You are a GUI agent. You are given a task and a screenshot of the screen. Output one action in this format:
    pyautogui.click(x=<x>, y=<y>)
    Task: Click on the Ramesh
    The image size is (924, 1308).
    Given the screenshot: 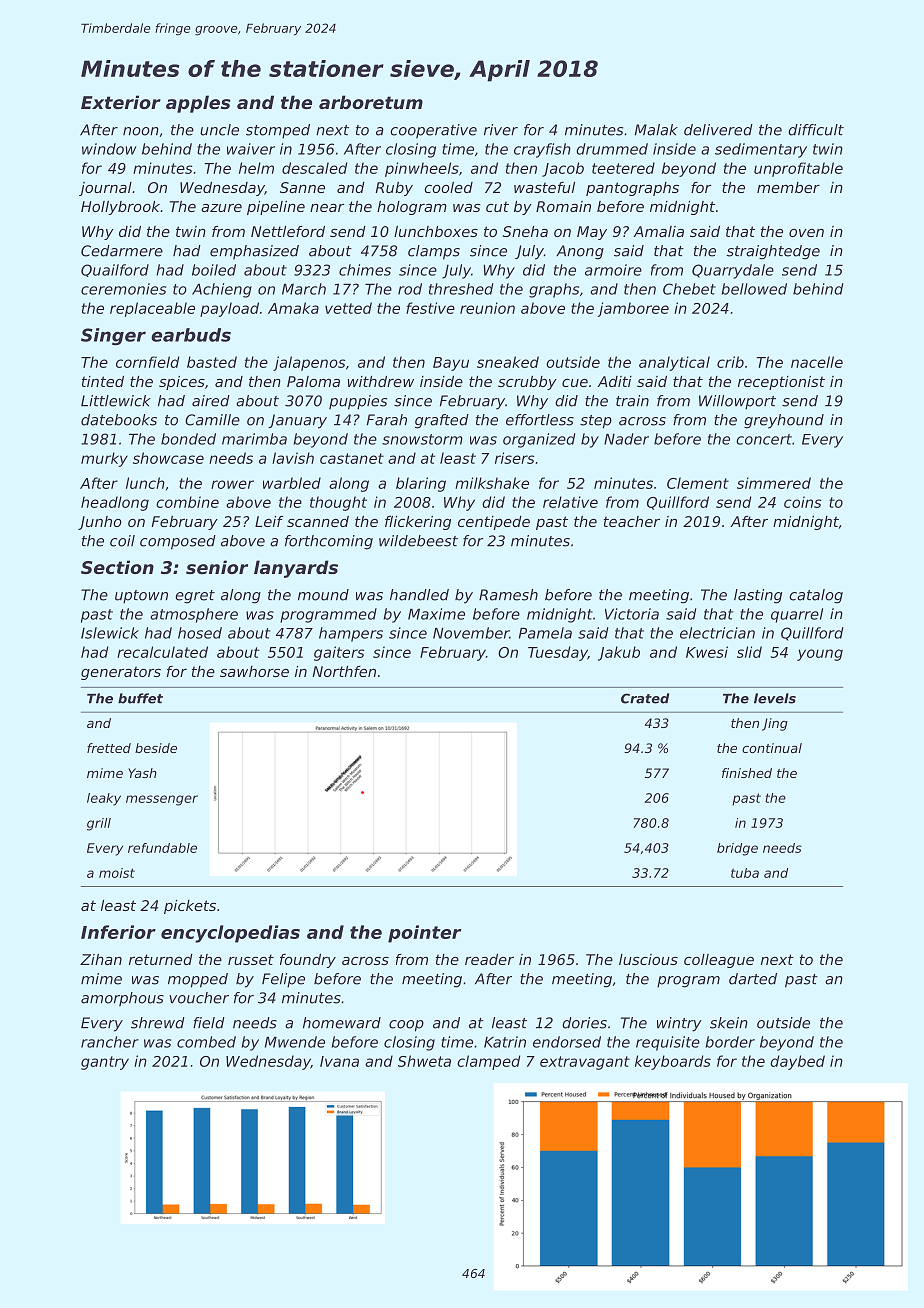 What is the action you would take?
    pyautogui.click(x=508, y=595)
